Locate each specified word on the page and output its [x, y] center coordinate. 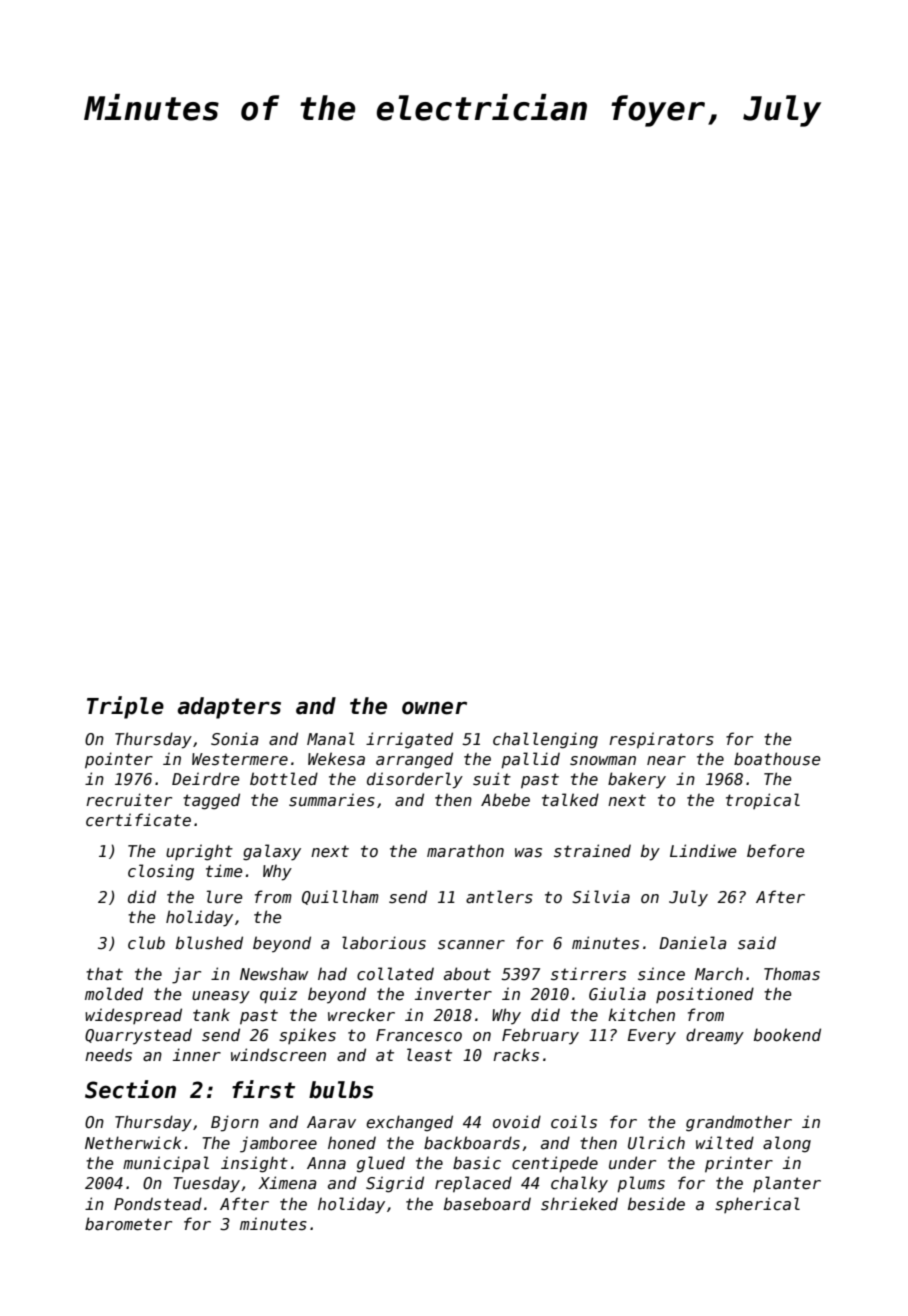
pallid [530, 760]
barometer [128, 1224]
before [776, 851]
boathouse [777, 759]
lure [225, 897]
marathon [465, 850]
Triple [125, 707]
